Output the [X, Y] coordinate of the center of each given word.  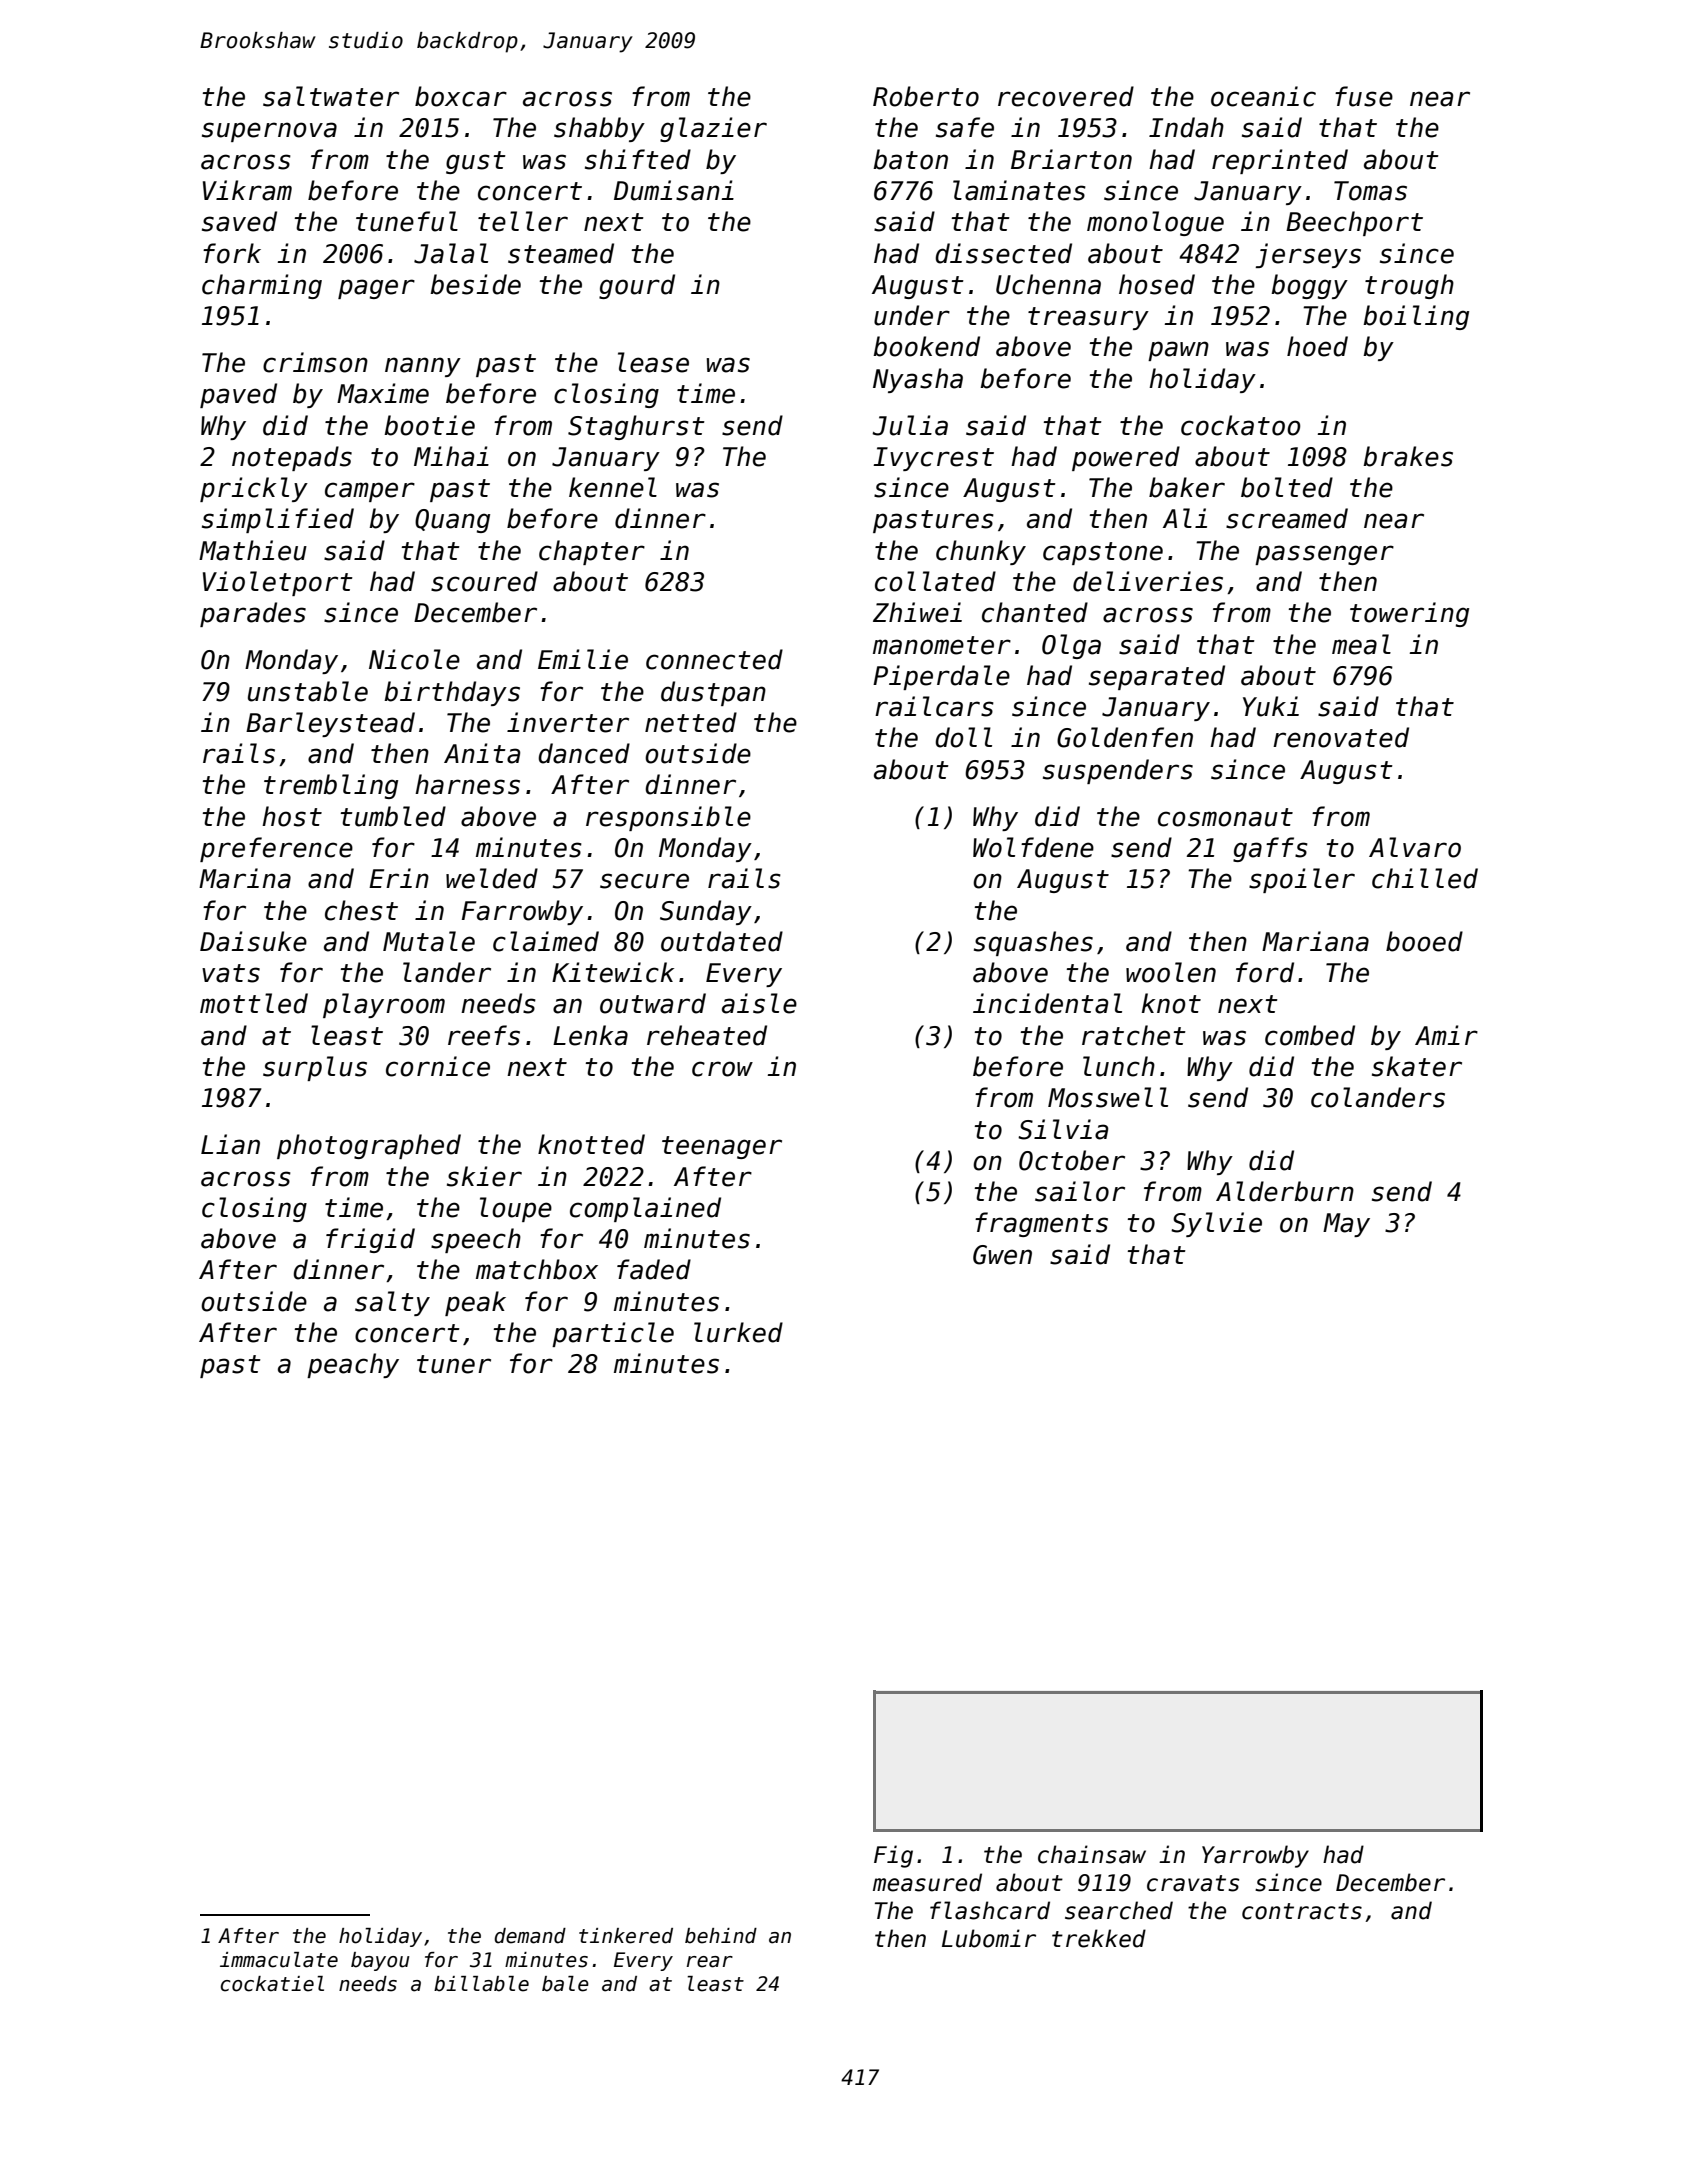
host [292, 816]
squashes [1033, 943]
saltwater [331, 96]
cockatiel [272, 1984]
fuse [1364, 96]
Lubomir [989, 1938]
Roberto [926, 96]
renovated [1341, 737]
